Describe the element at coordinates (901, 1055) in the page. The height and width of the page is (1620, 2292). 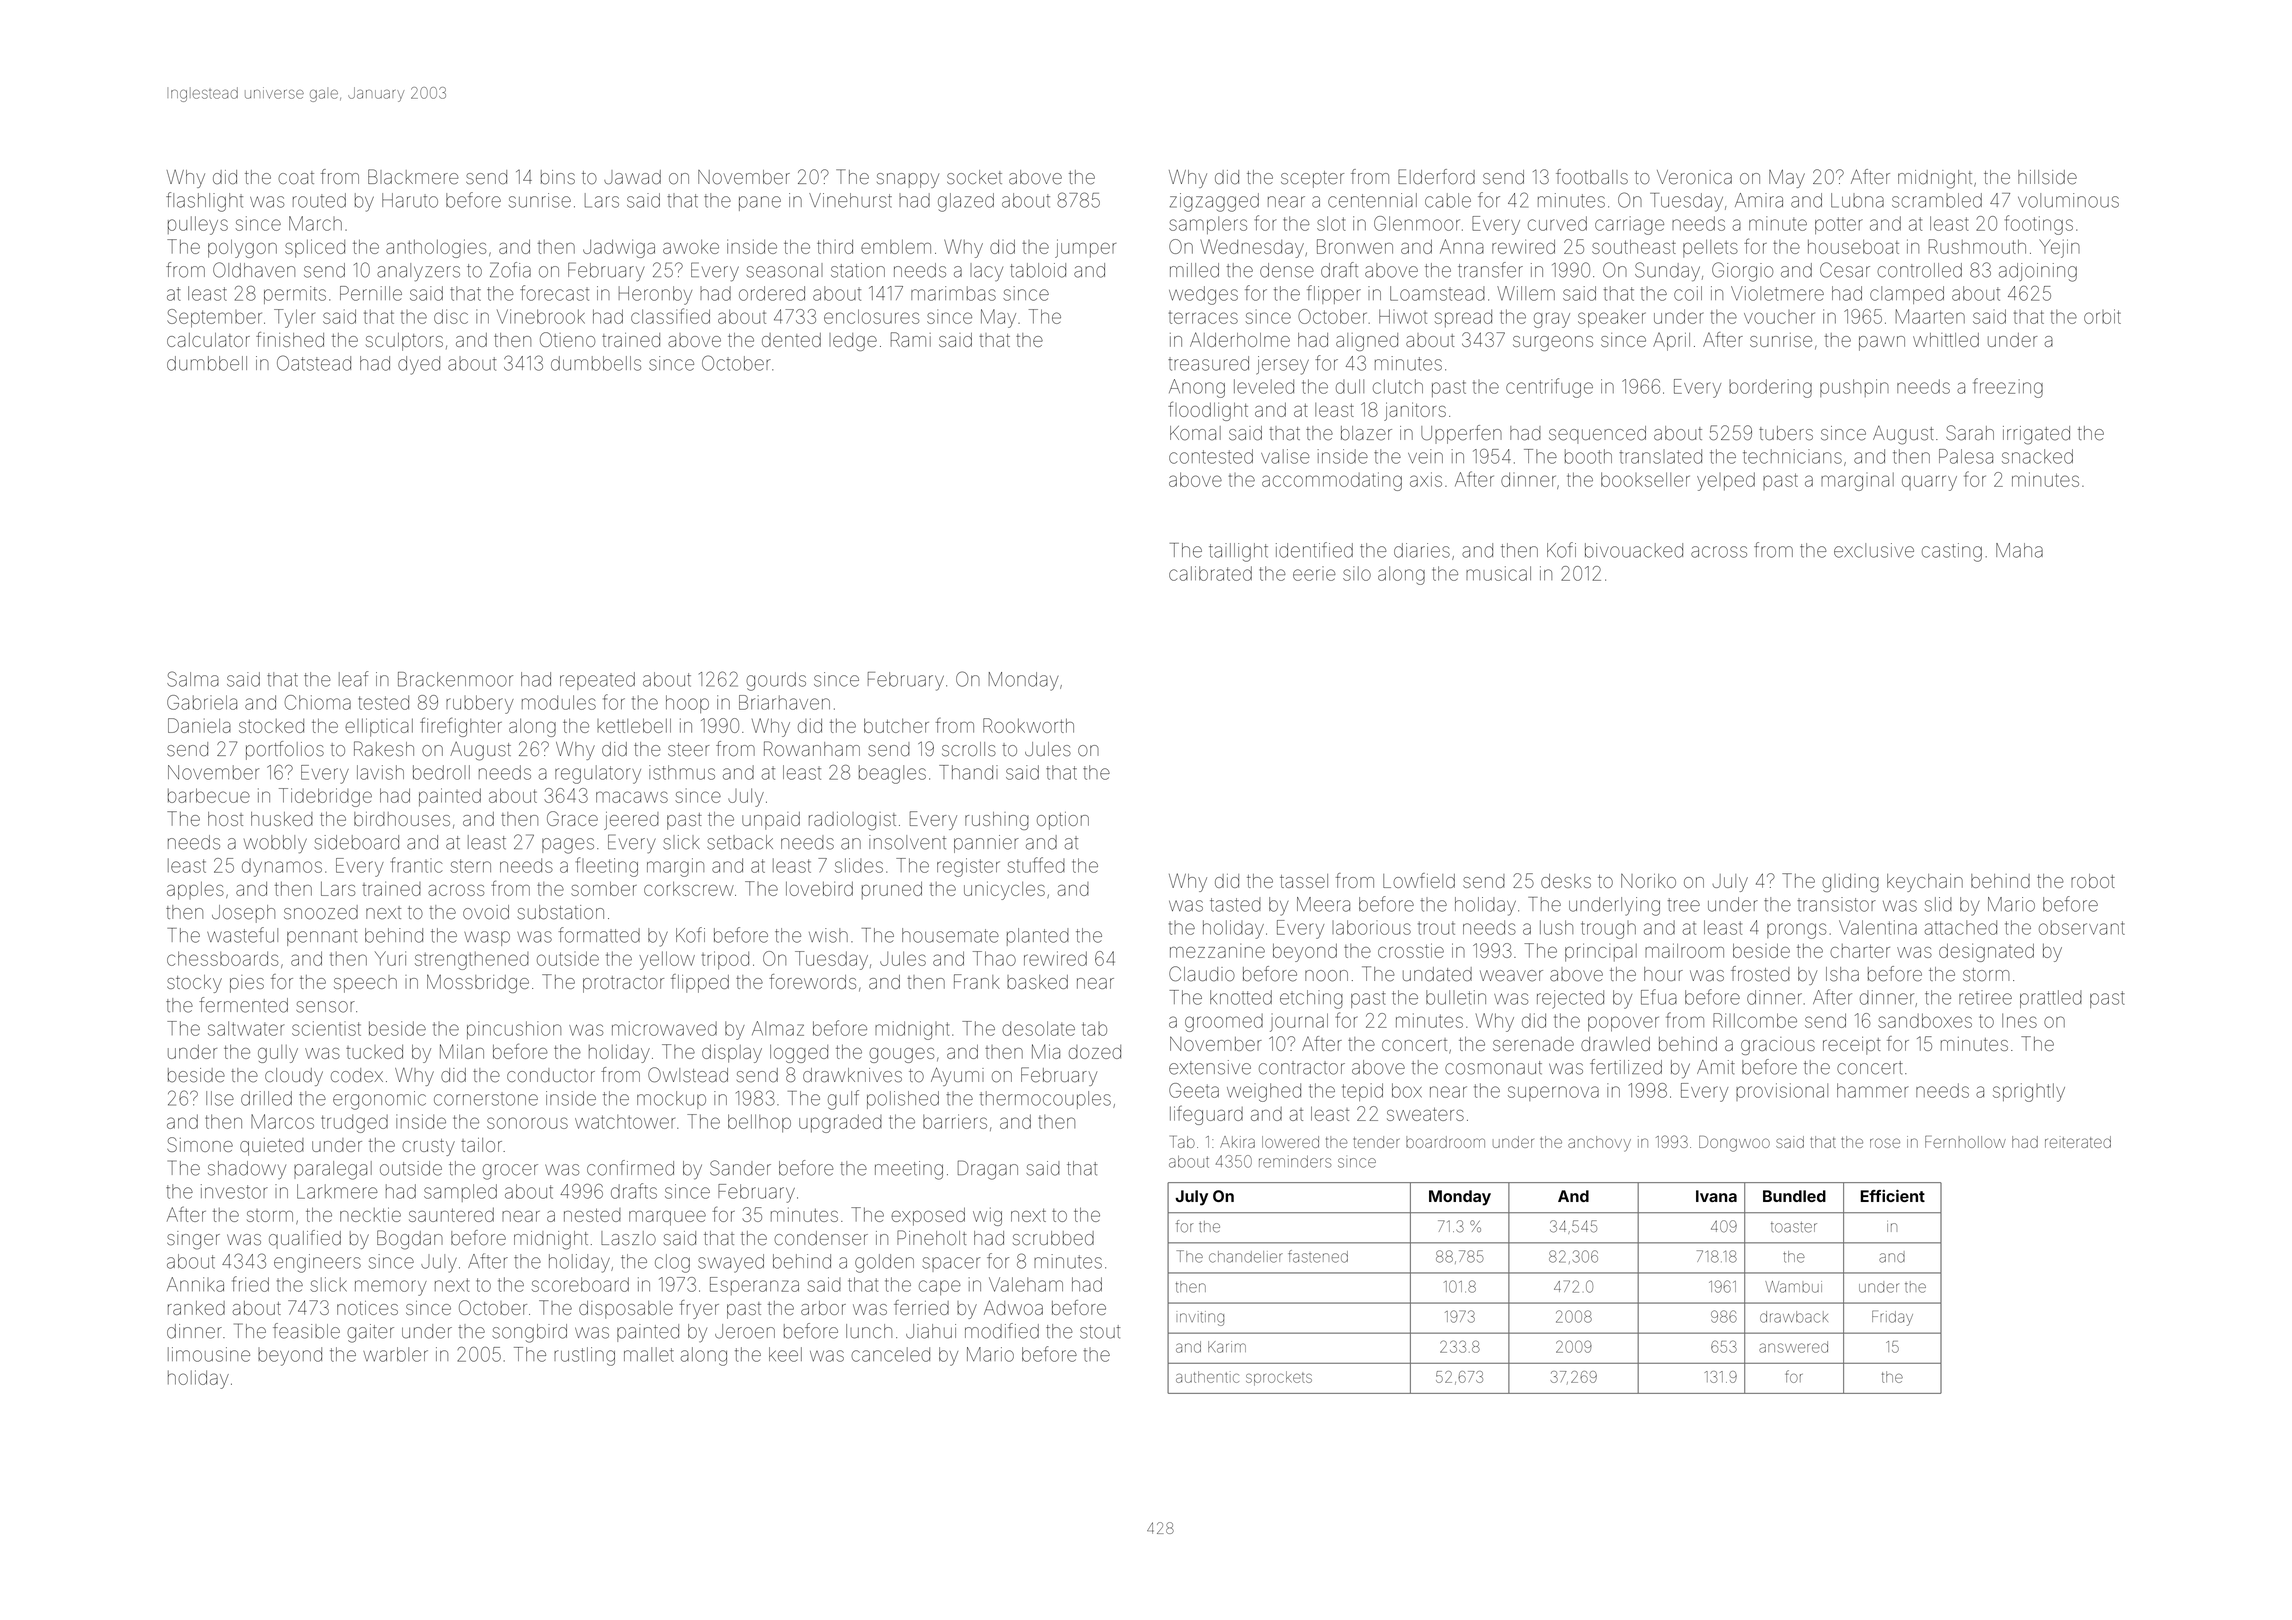
I see `gouges` at that location.
